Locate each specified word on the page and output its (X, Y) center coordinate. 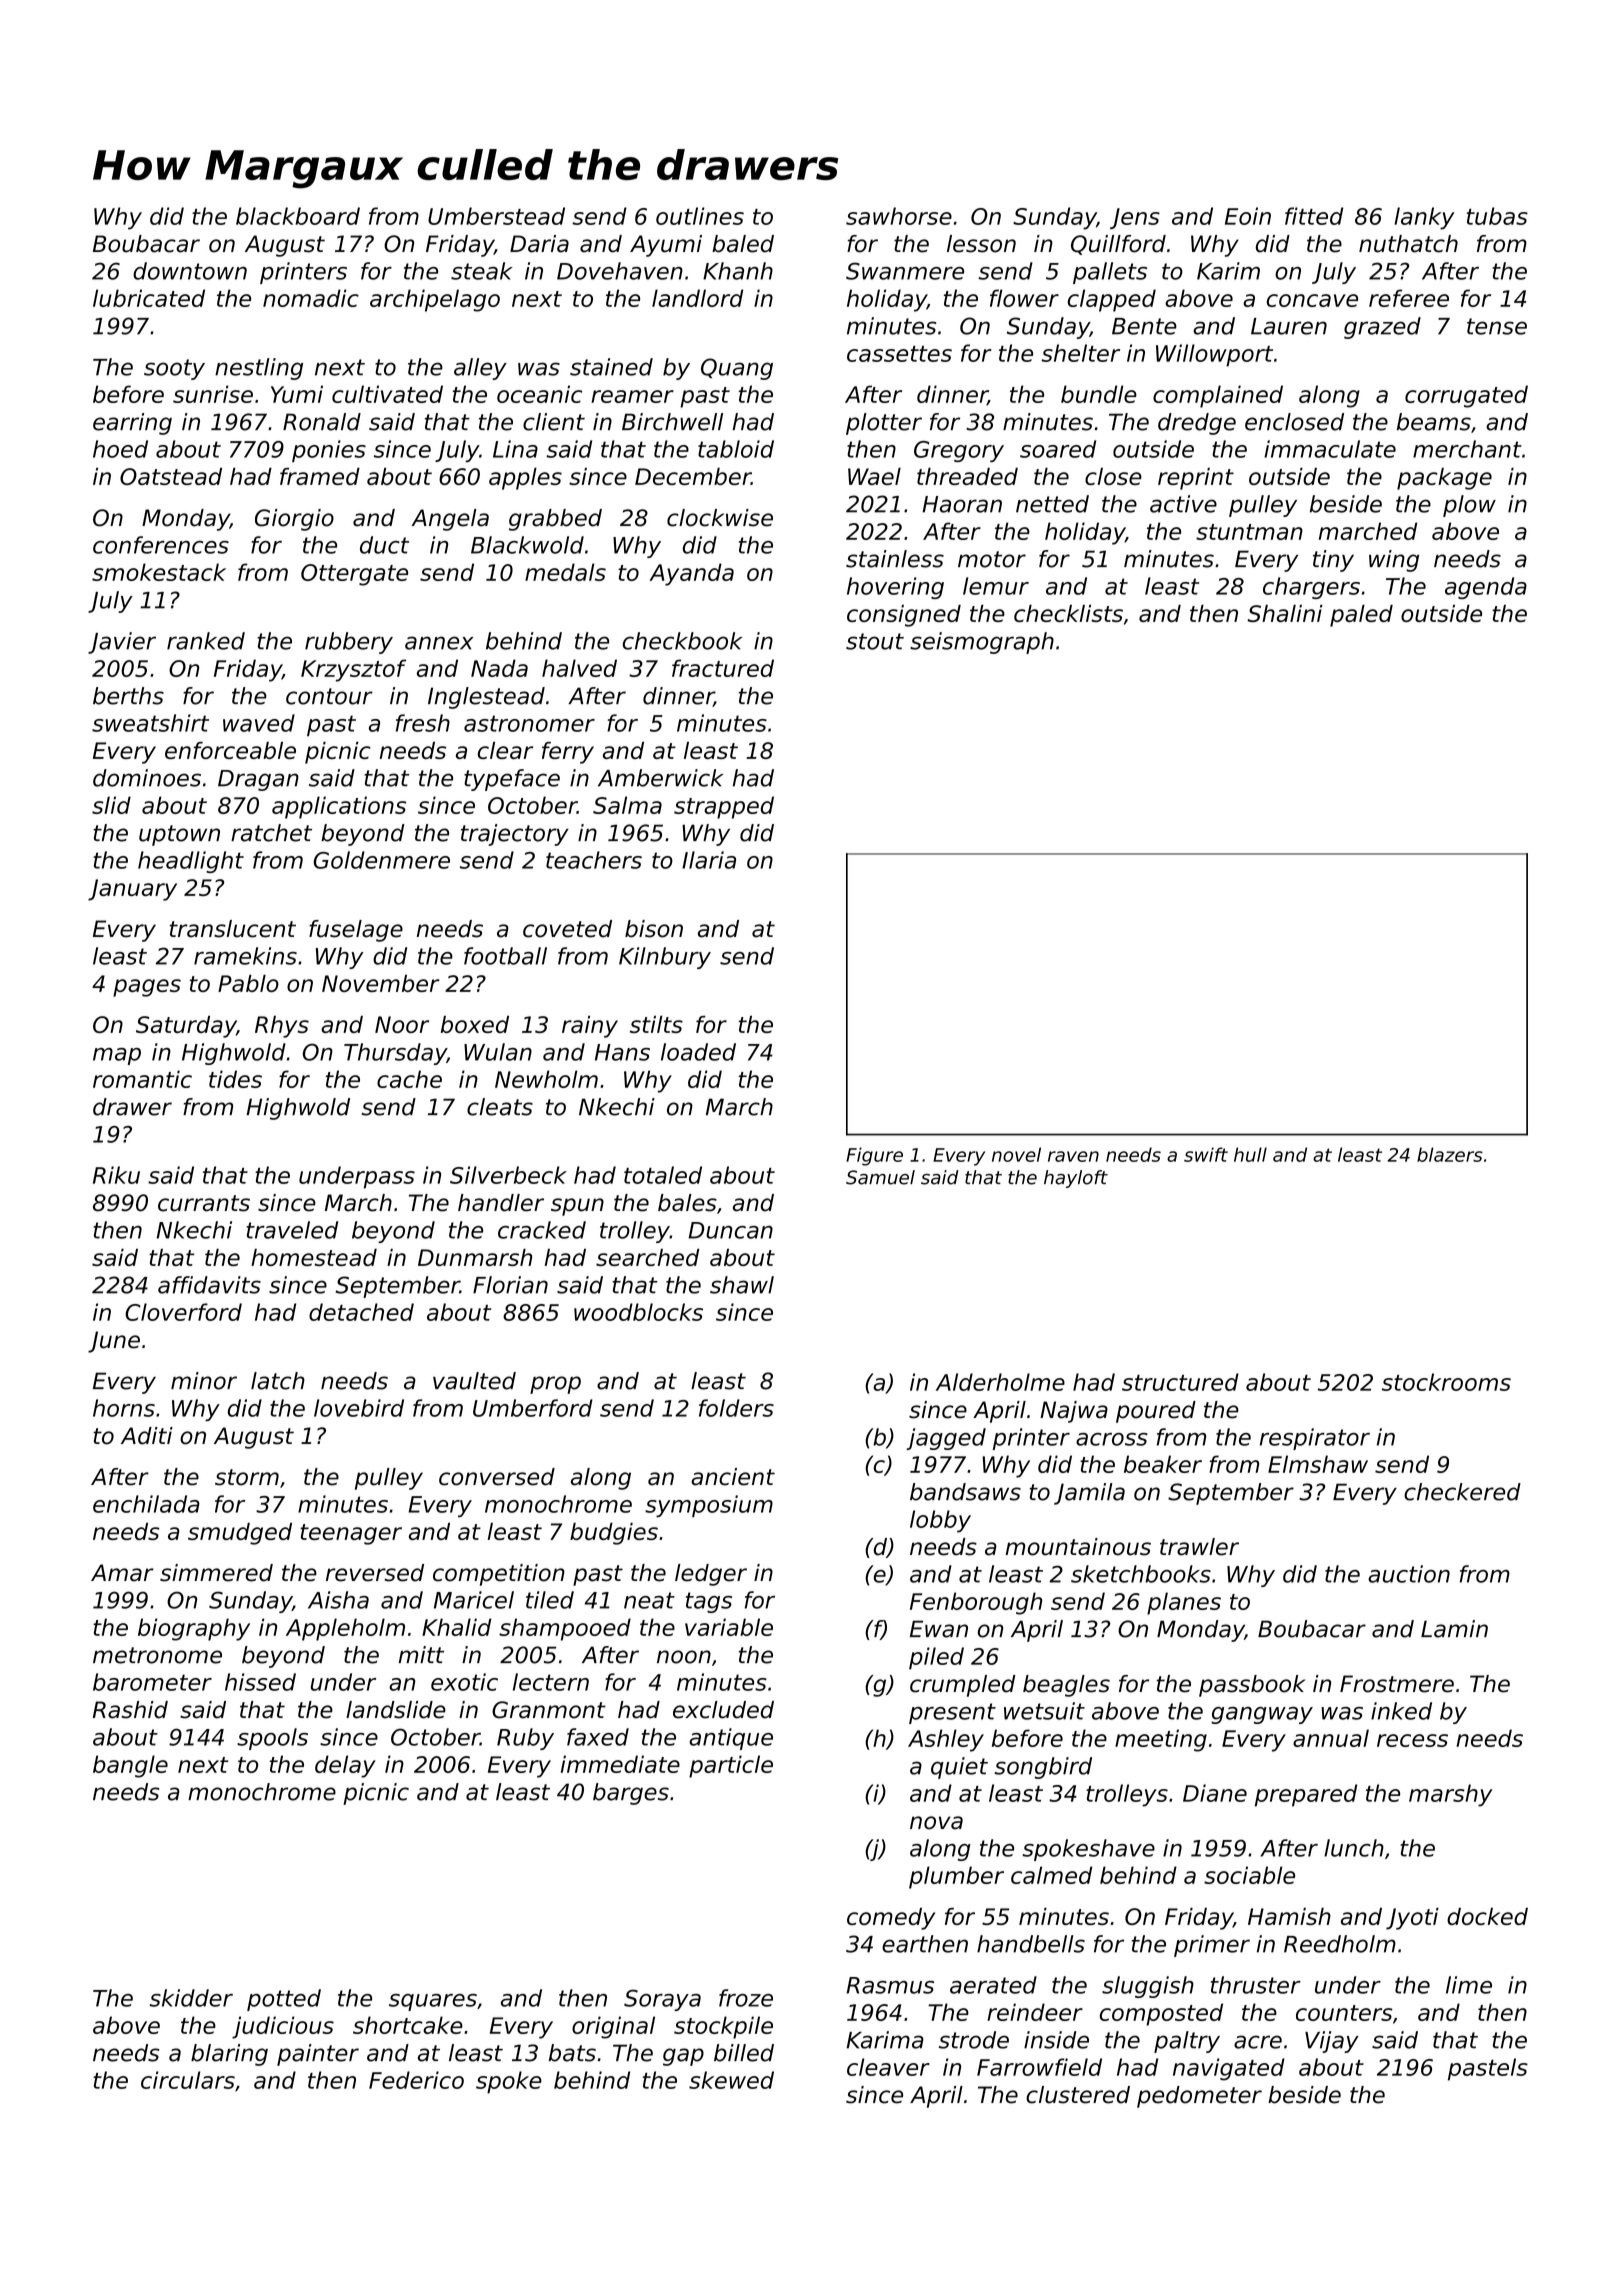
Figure (874, 1156)
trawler (1199, 1547)
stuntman (1249, 532)
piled (936, 1658)
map (117, 1056)
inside (1056, 2040)
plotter (884, 424)
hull (1250, 1154)
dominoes (147, 778)
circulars (188, 2080)
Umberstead (496, 216)
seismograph (982, 643)
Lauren (1289, 326)
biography (194, 1629)
